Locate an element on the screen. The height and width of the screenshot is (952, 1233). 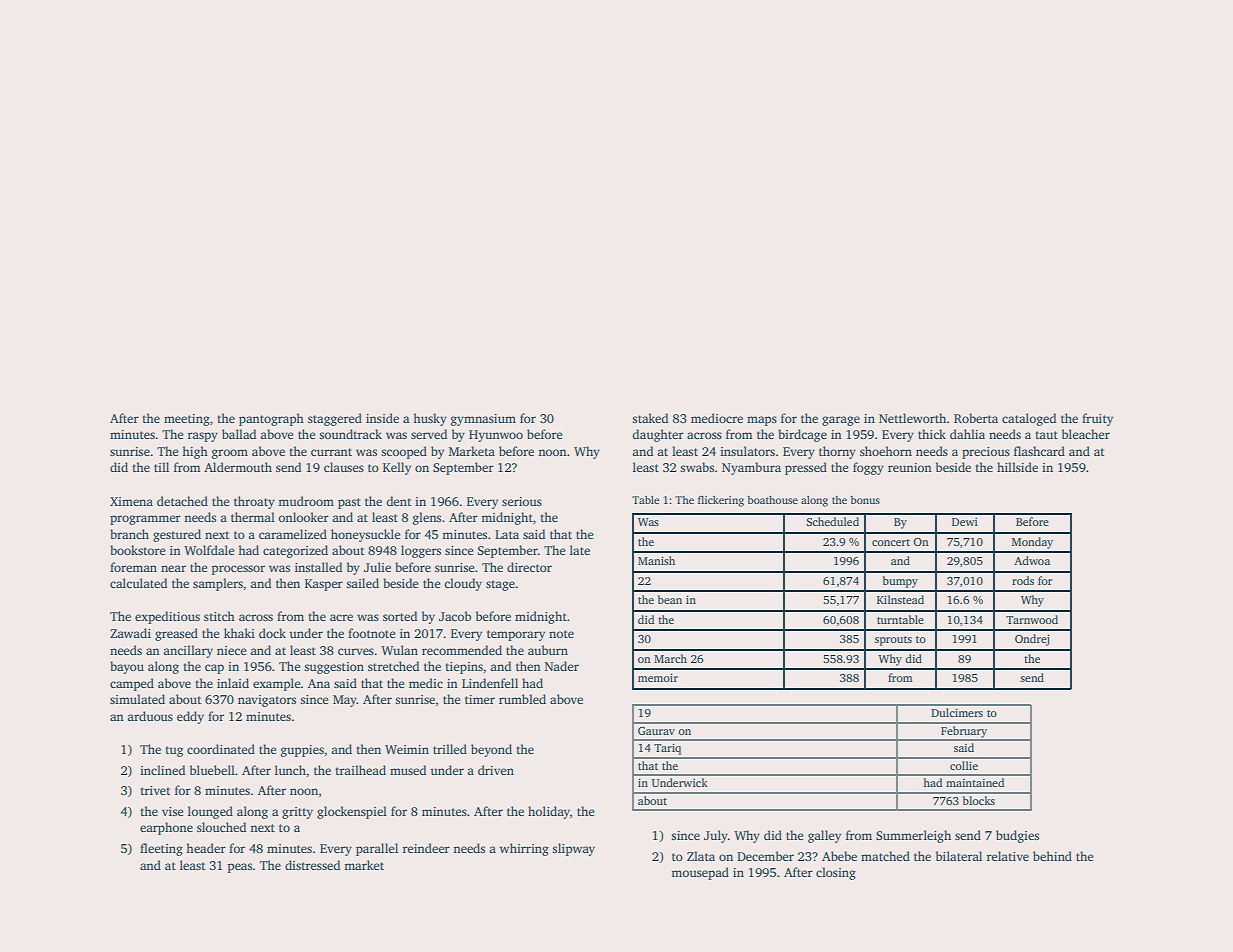
mousepad is located at coordinates (700, 873).
